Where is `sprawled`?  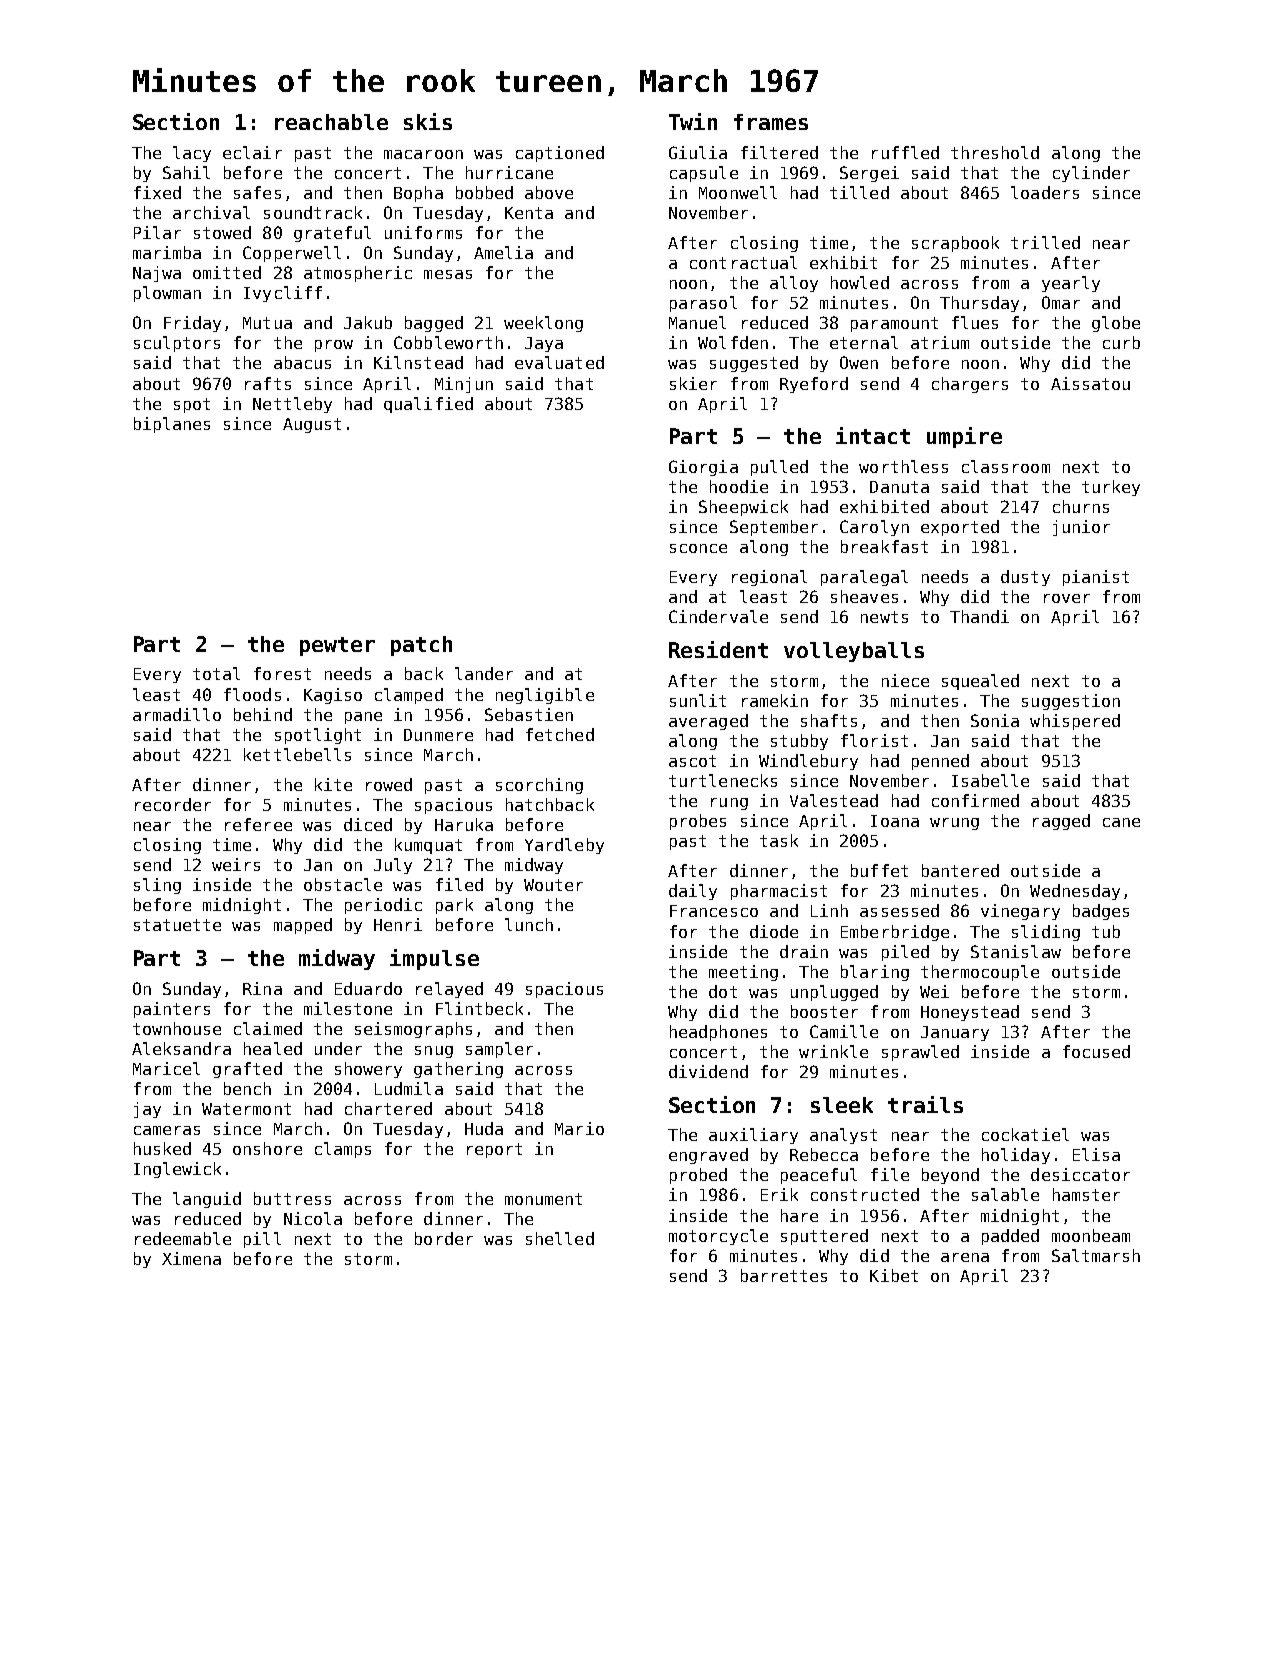 sprawled is located at coordinates (920, 1053).
